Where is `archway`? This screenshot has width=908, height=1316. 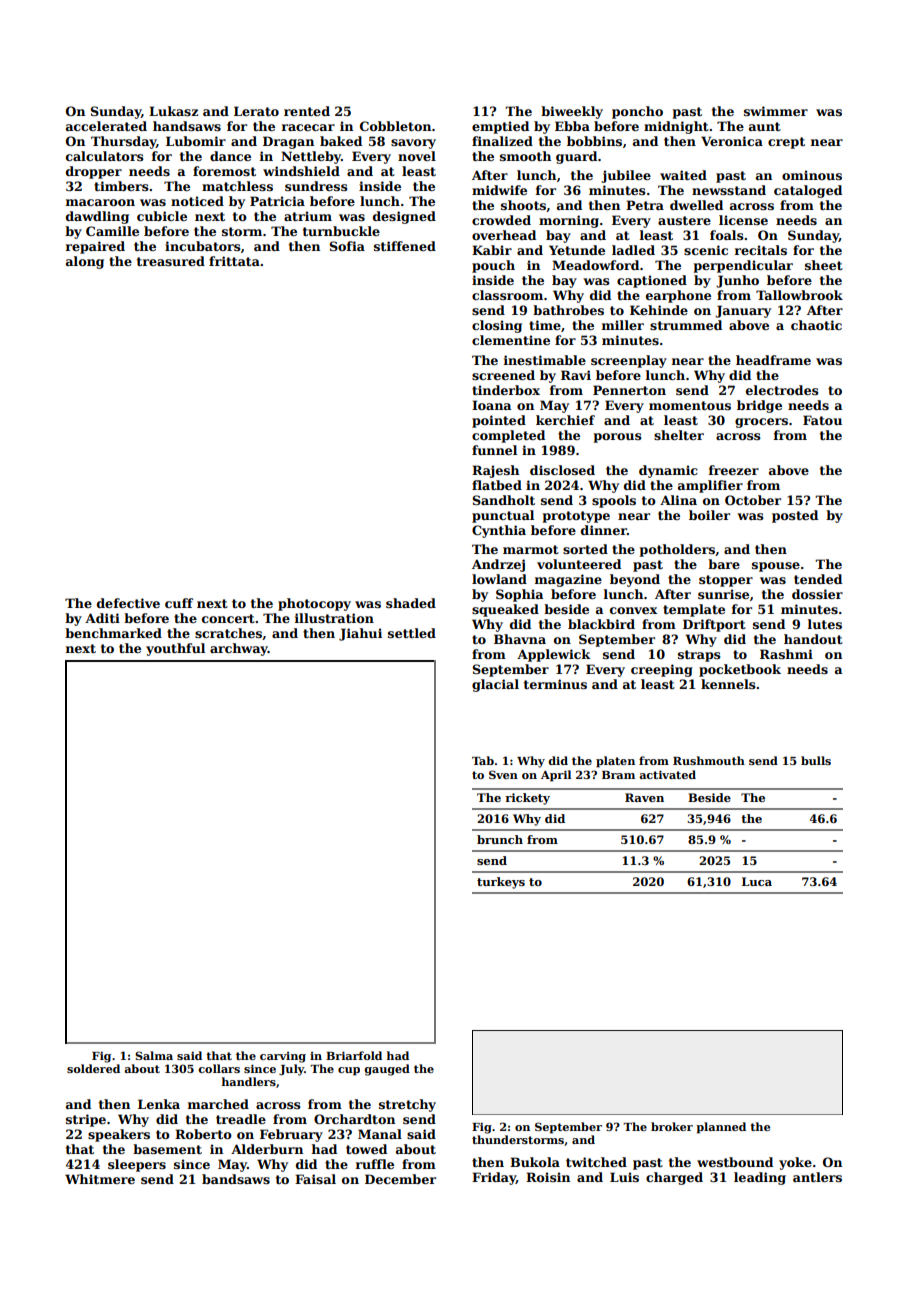
archway is located at coordinates (239, 649).
